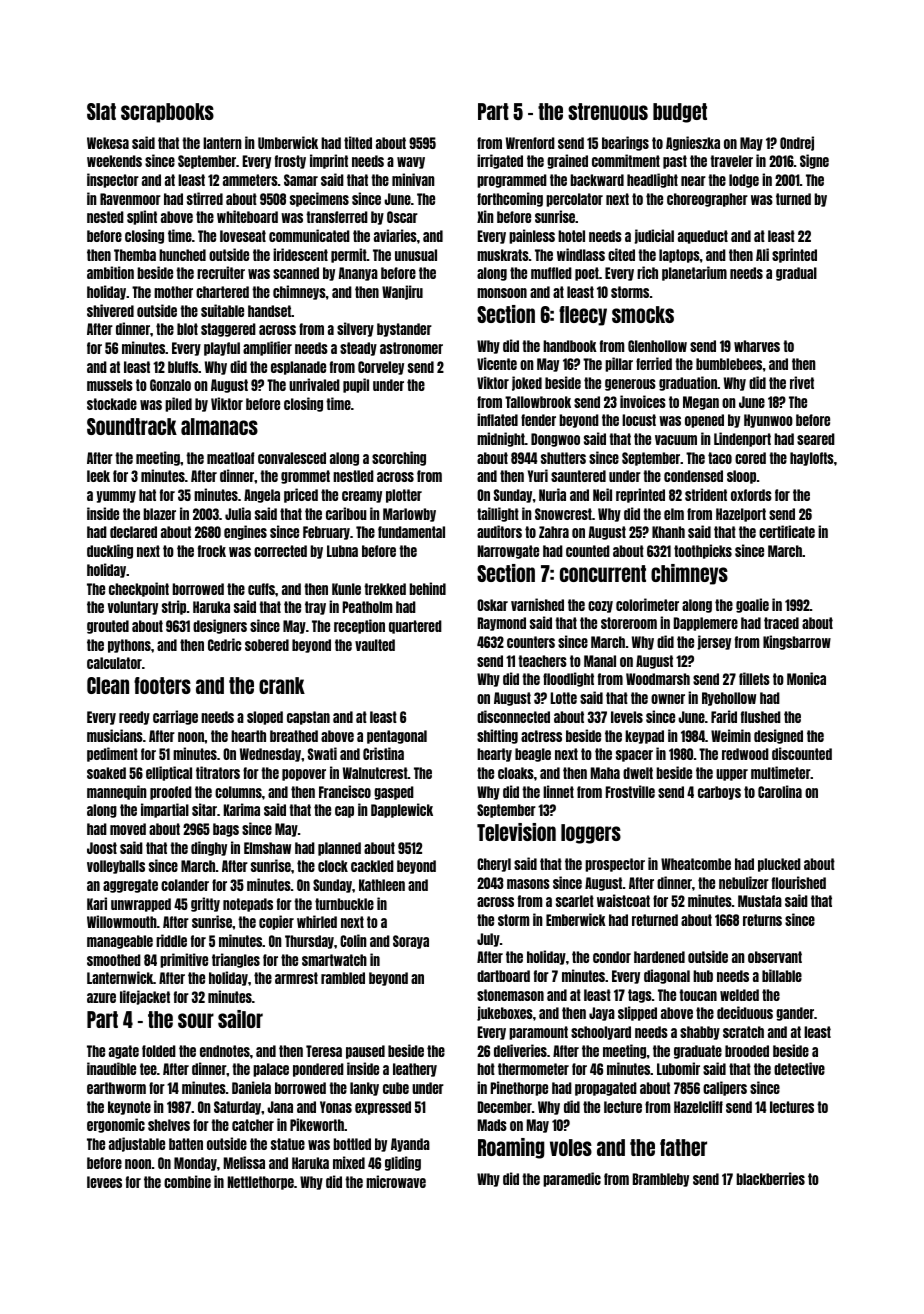  I want to click on Nettlethorpe, so click(261, 1183).
